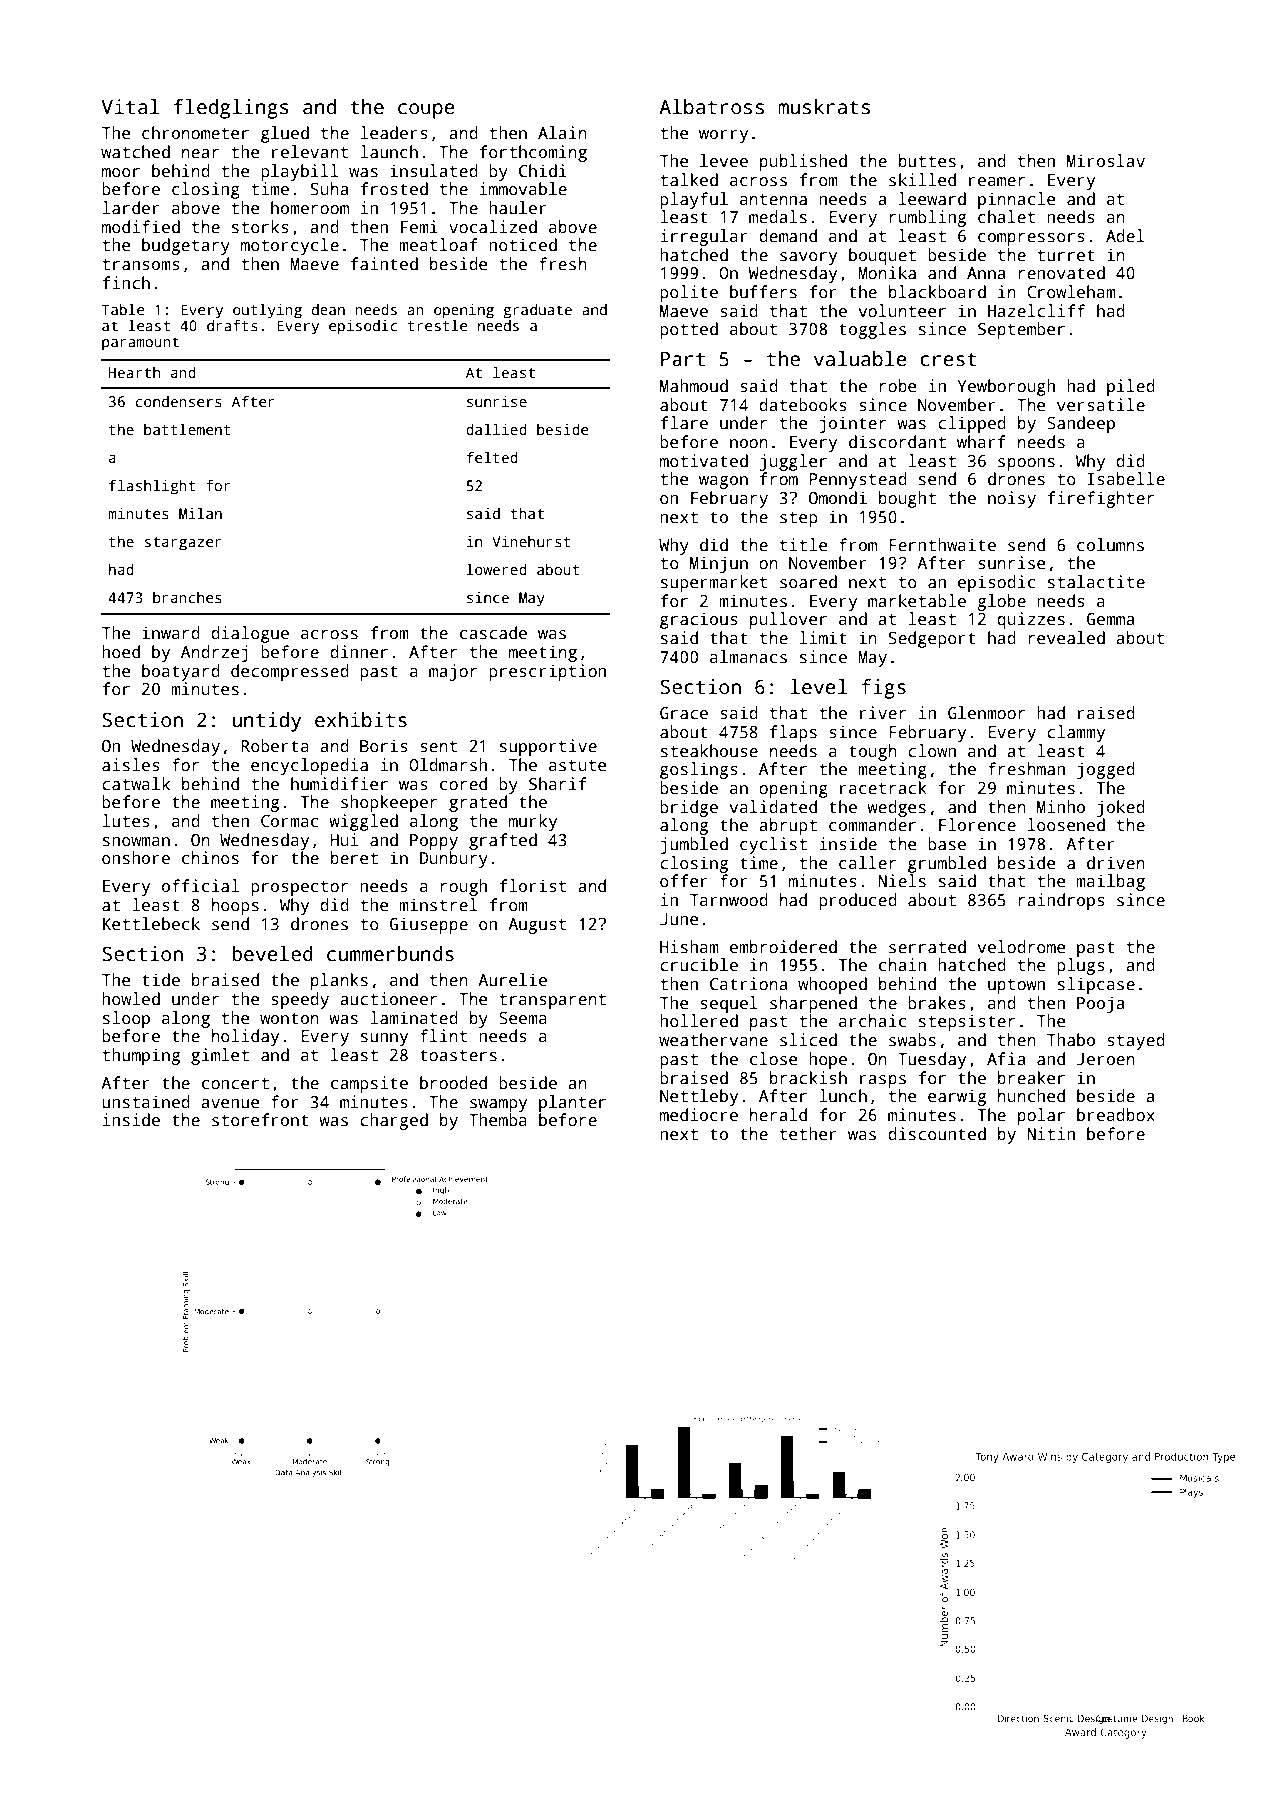  I want to click on driven, so click(1116, 863).
